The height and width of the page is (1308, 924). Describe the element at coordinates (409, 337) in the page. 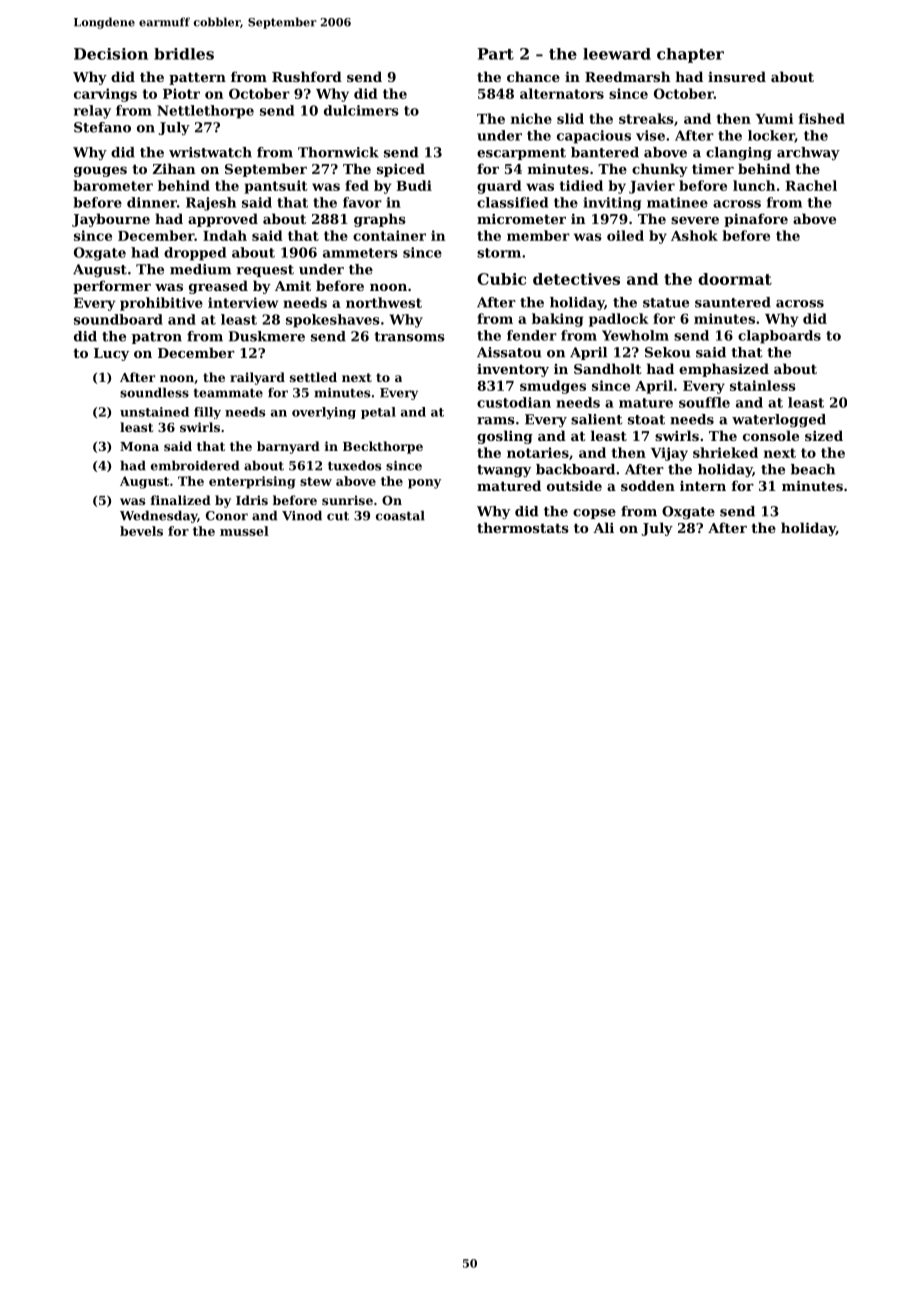

I see `transoms` at that location.
